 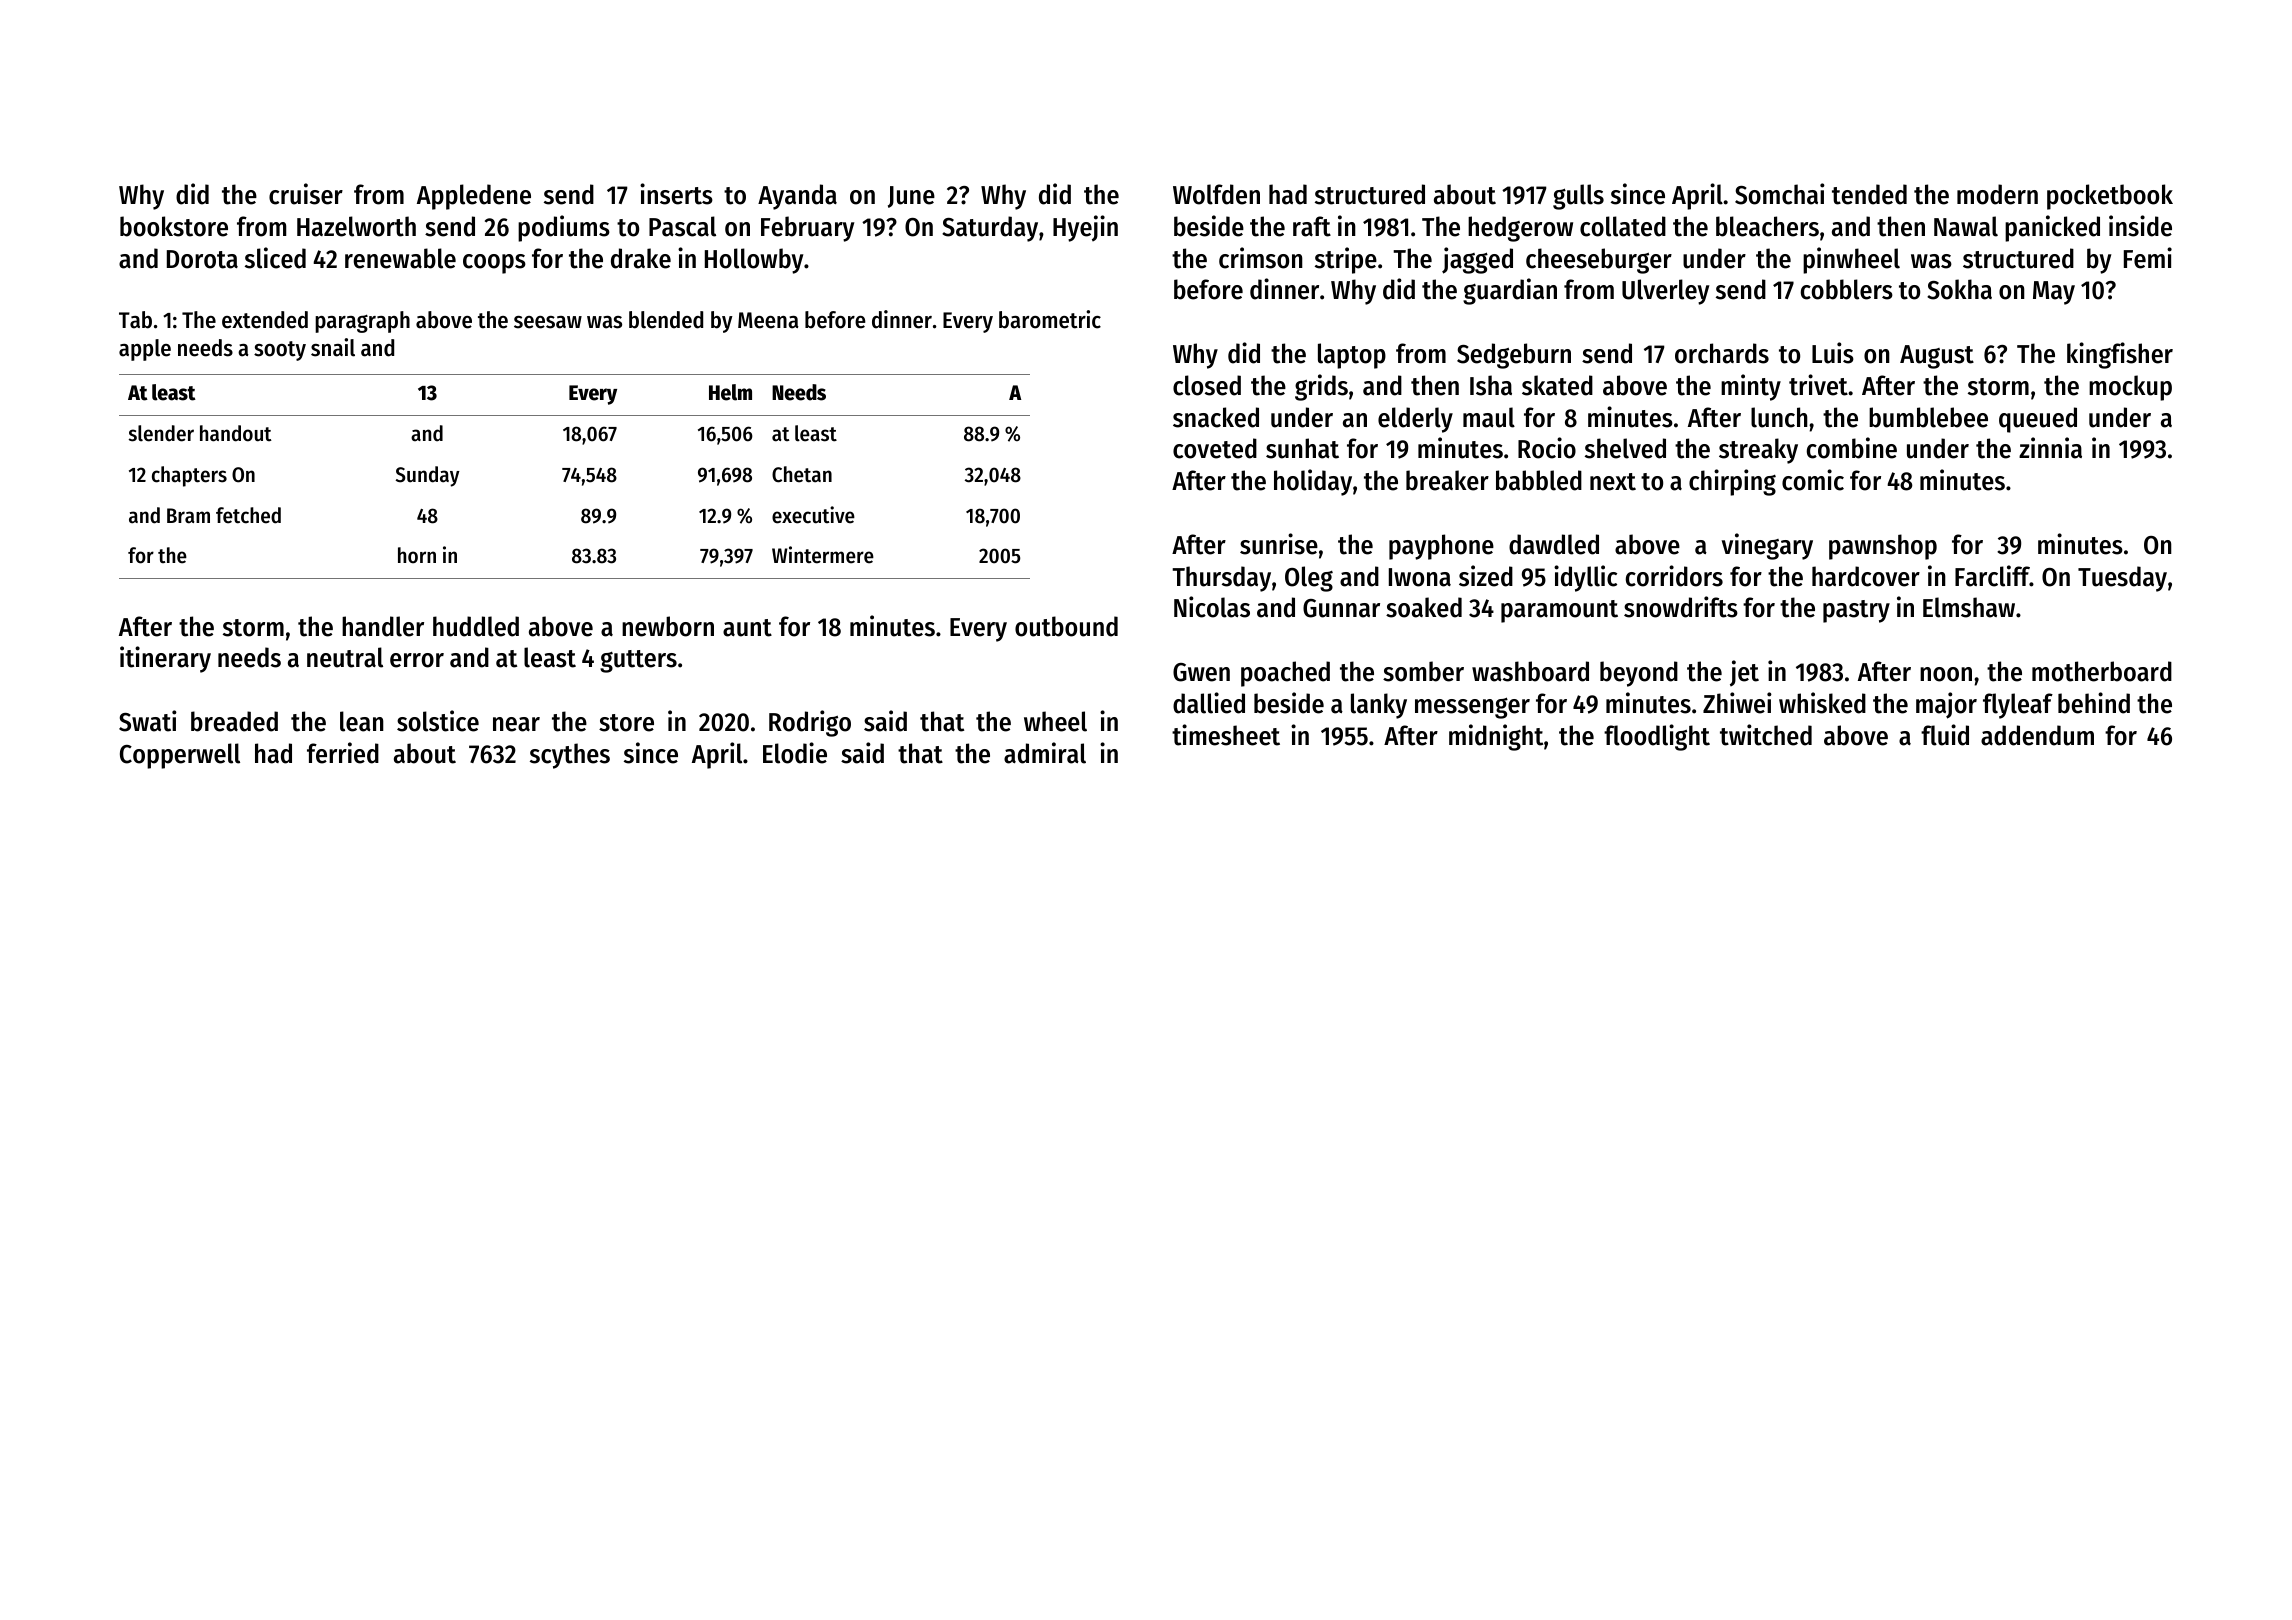 What do you see at coordinates (280, 351) in the page?
I see `sooty` at bounding box center [280, 351].
